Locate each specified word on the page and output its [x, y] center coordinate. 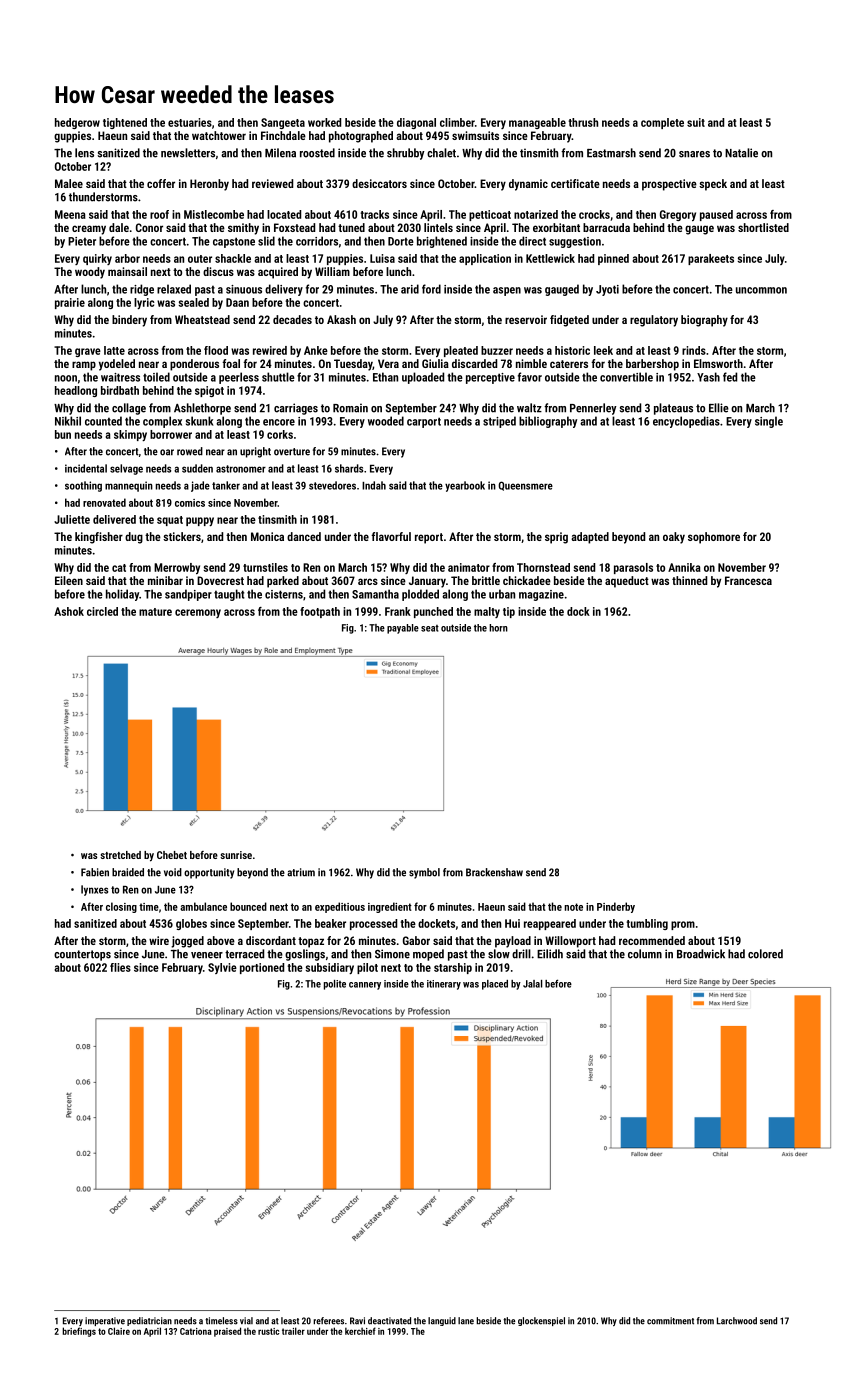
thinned [689, 580]
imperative [105, 1321]
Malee [69, 183]
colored [765, 954]
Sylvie [222, 968]
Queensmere [525, 486]
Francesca [748, 580]
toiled [156, 377]
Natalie [741, 153]
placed [495, 985]
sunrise [236, 855]
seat [430, 628]
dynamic [528, 185]
